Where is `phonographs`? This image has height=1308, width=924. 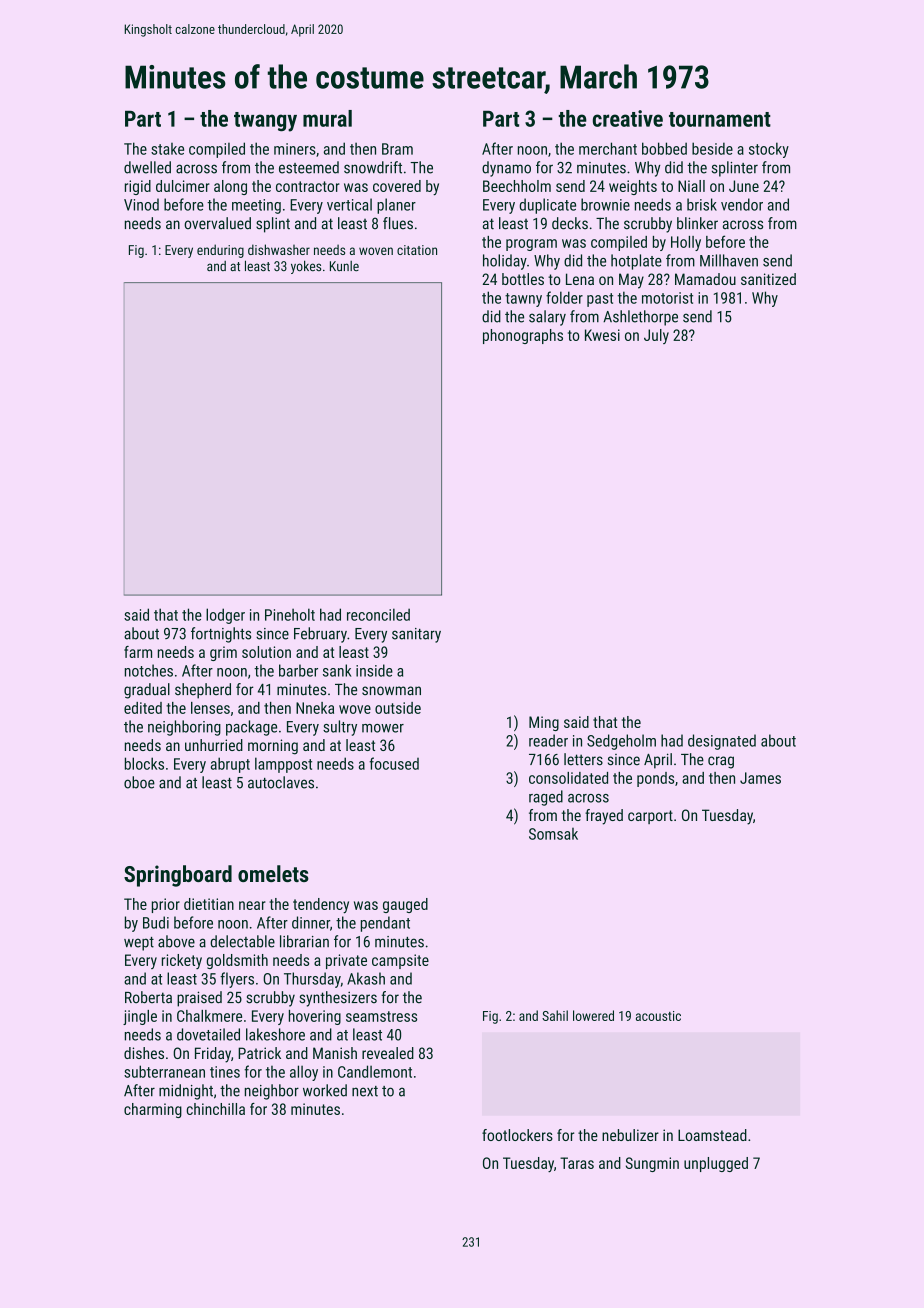 phonographs is located at coordinates (523, 336).
